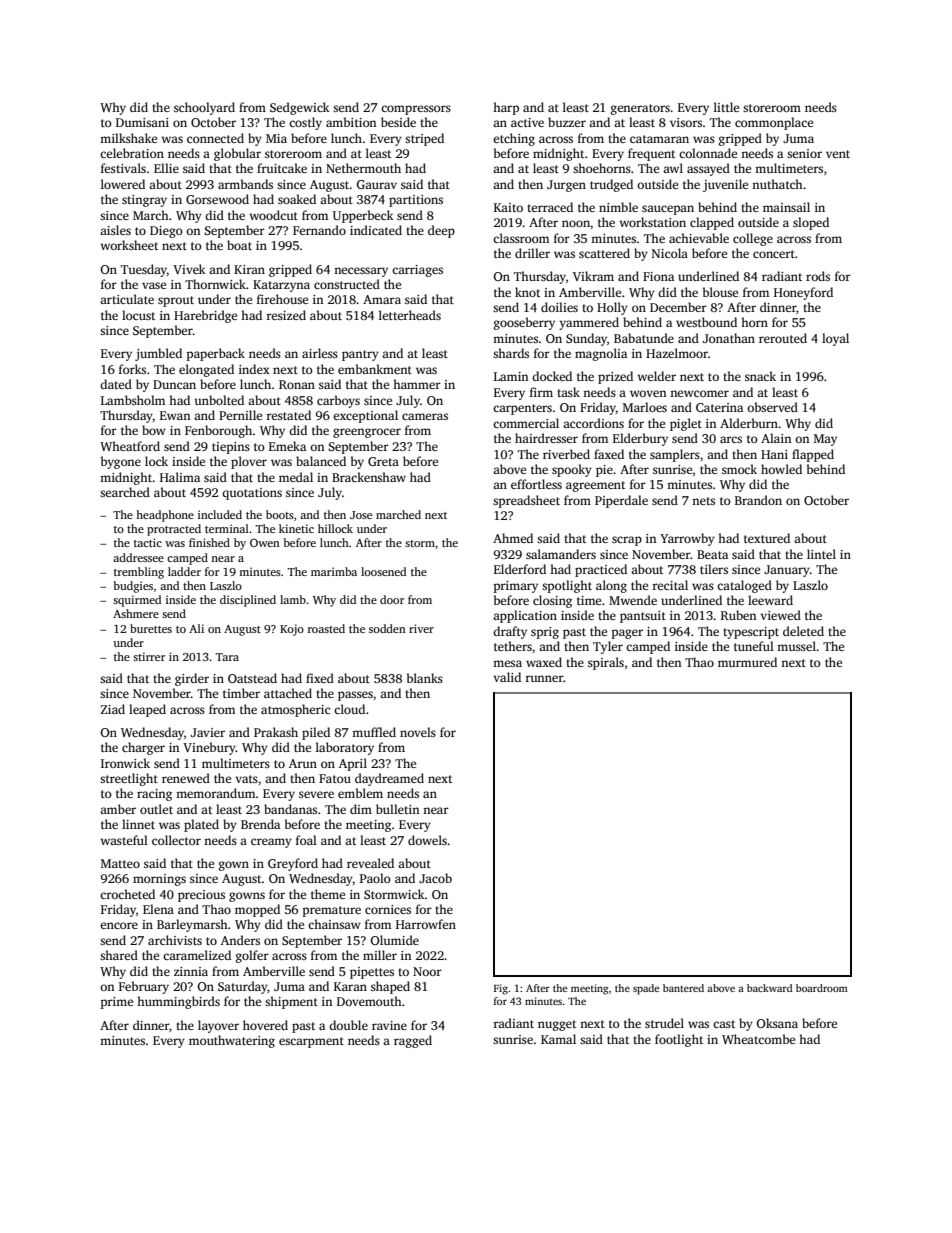 The height and width of the screenshot is (1233, 952). Describe the element at coordinates (774, 254) in the screenshot. I see `concert` at that location.
